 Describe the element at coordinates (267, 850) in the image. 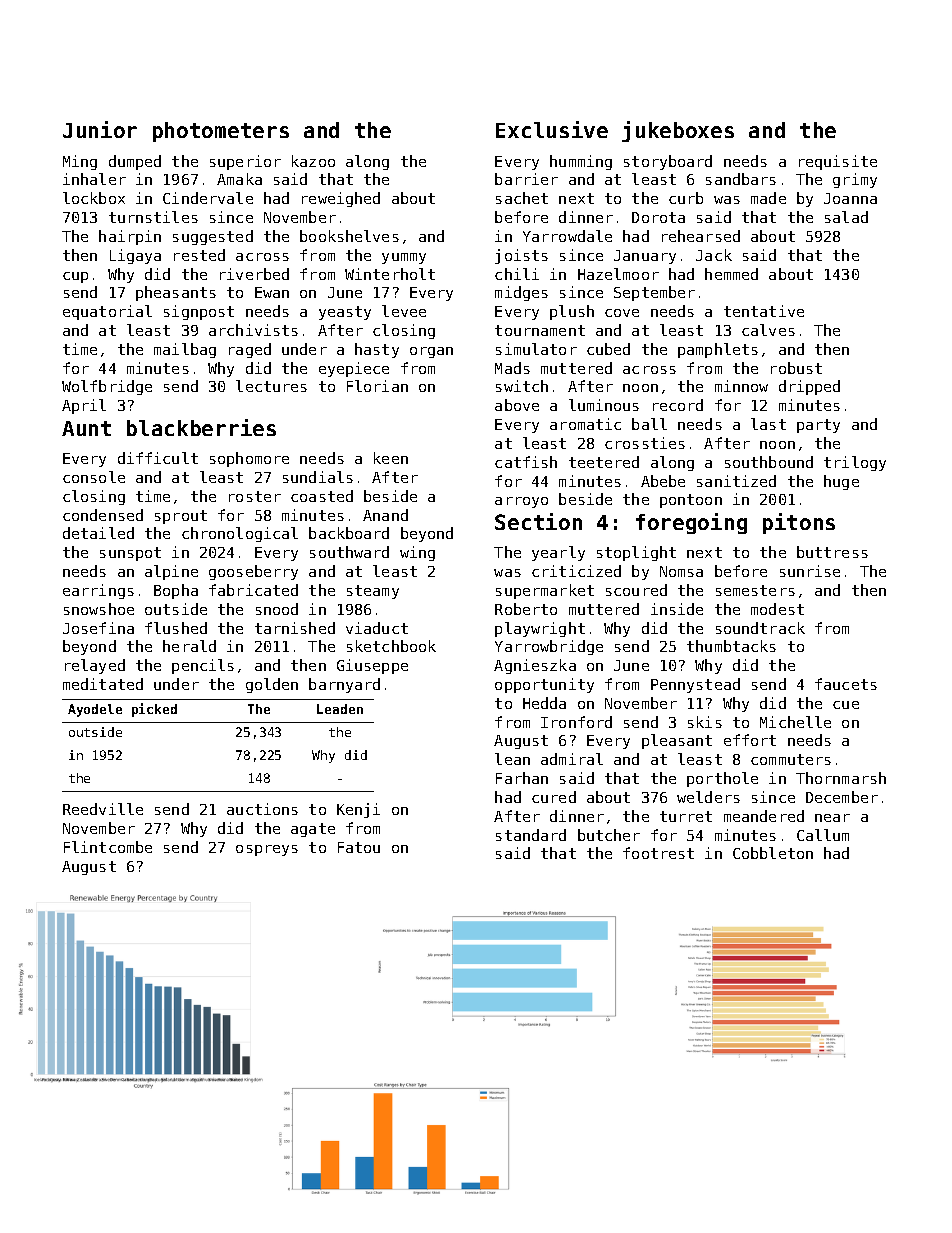

I see `ospreys` at that location.
